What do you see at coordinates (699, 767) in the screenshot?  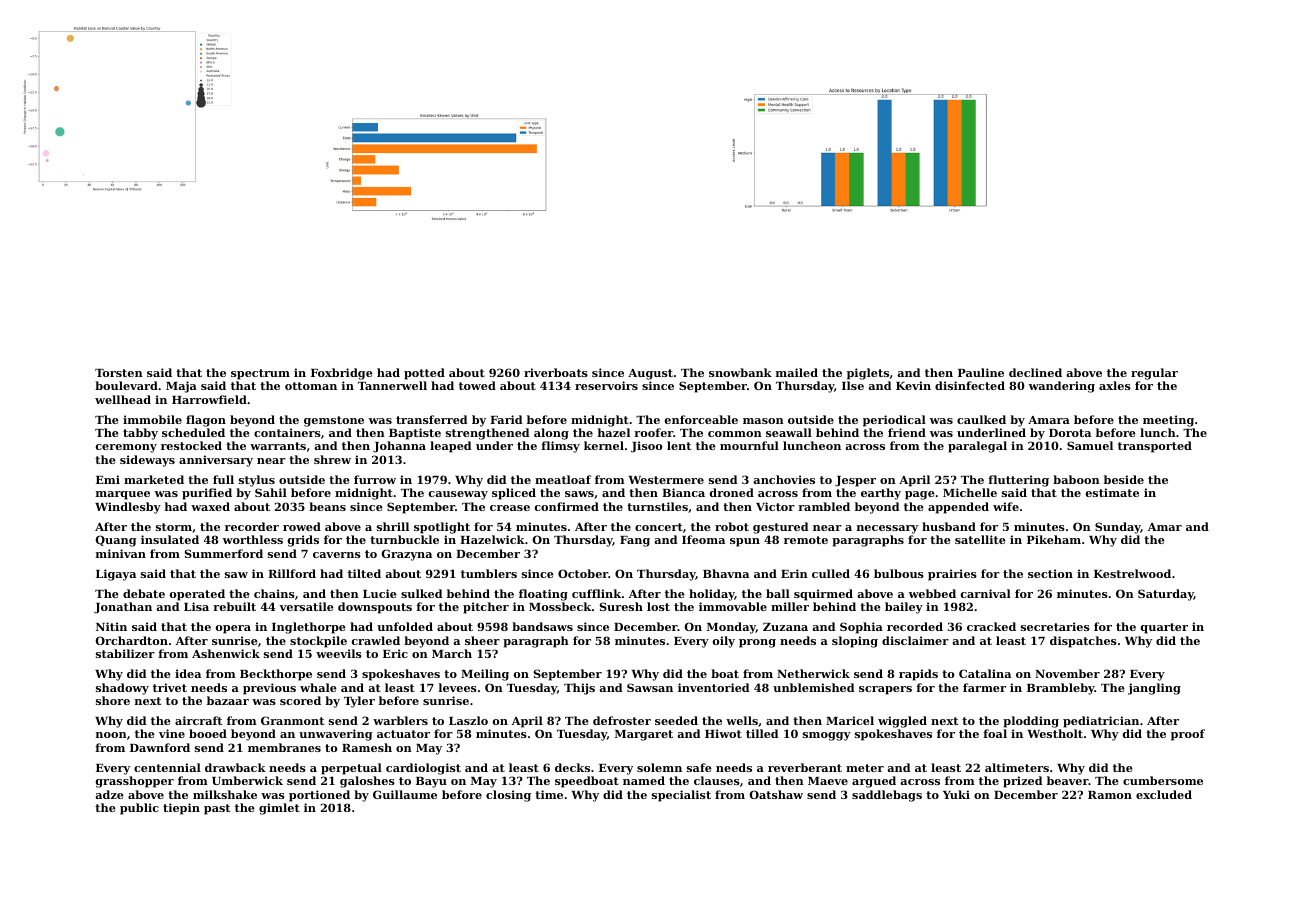 I see `safe` at bounding box center [699, 767].
